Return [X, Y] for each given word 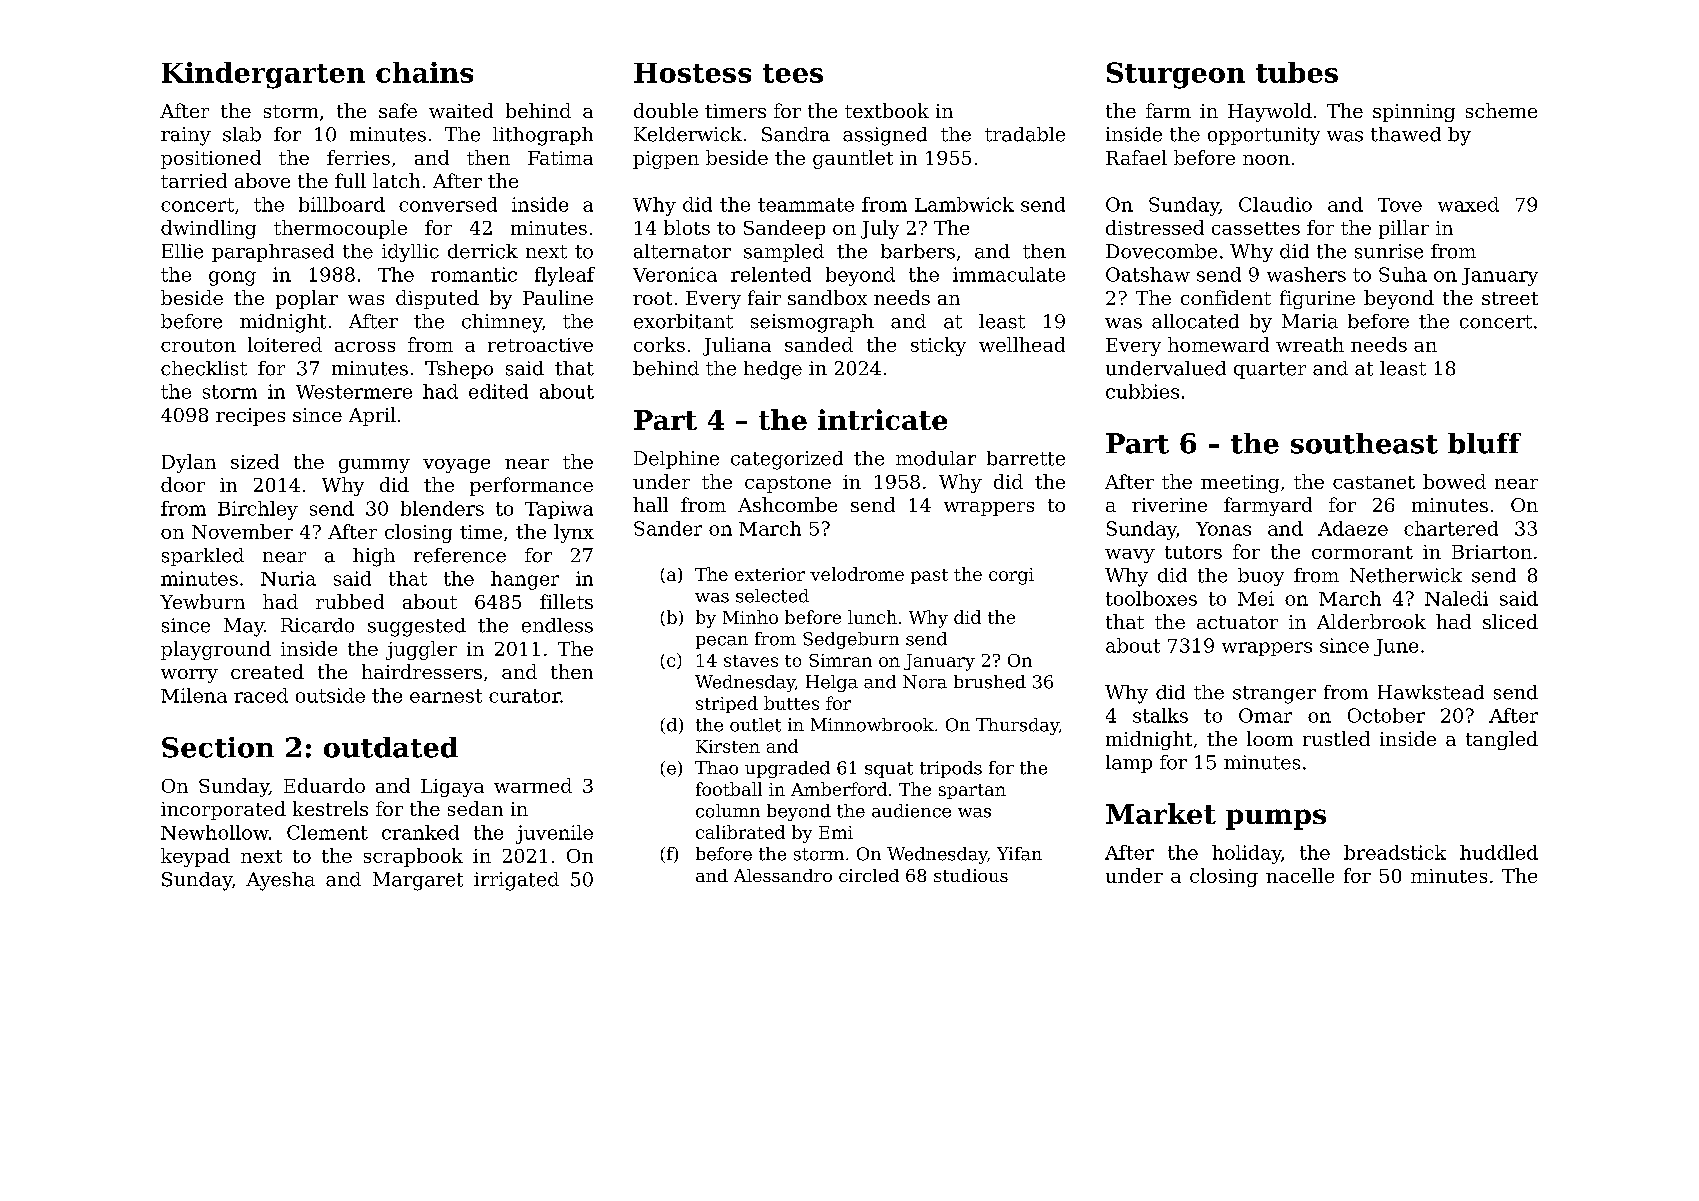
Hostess [692, 73]
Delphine [676, 460]
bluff [1484, 443]
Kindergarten [263, 75]
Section [218, 747]
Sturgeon [1176, 75]
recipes [250, 417]
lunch [872, 617]
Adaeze [1353, 528]
